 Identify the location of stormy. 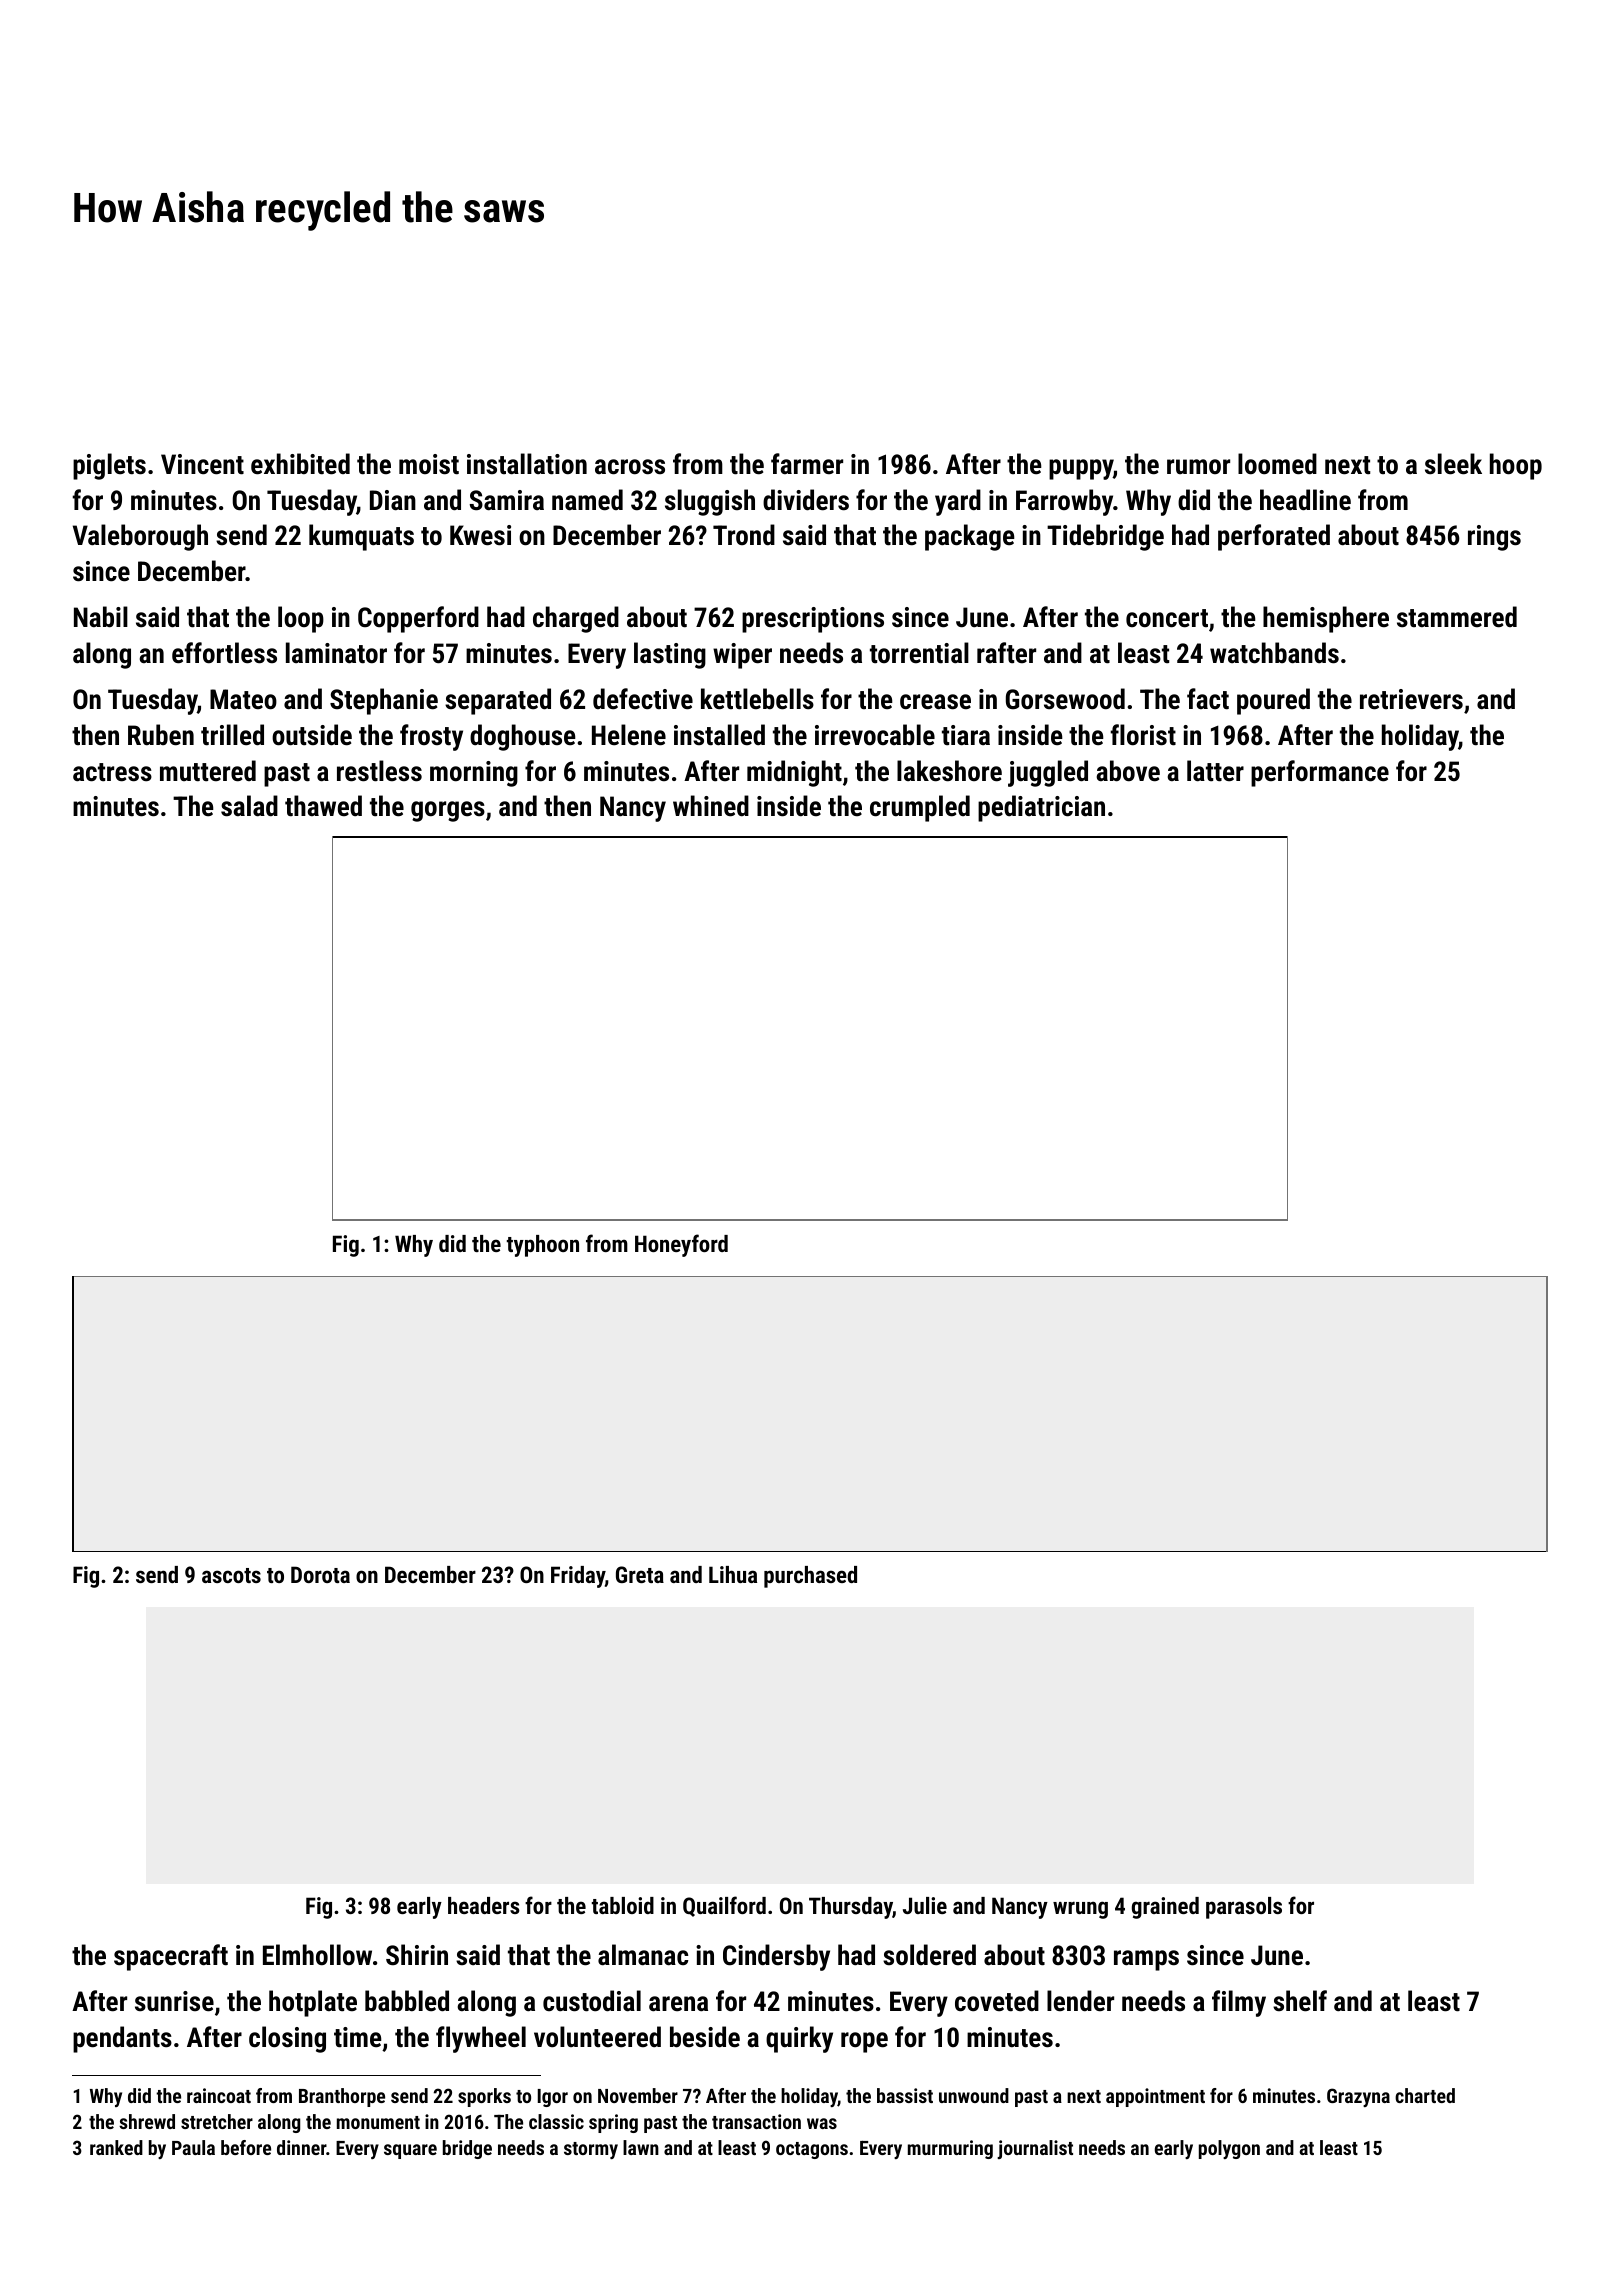
(591, 2150).
